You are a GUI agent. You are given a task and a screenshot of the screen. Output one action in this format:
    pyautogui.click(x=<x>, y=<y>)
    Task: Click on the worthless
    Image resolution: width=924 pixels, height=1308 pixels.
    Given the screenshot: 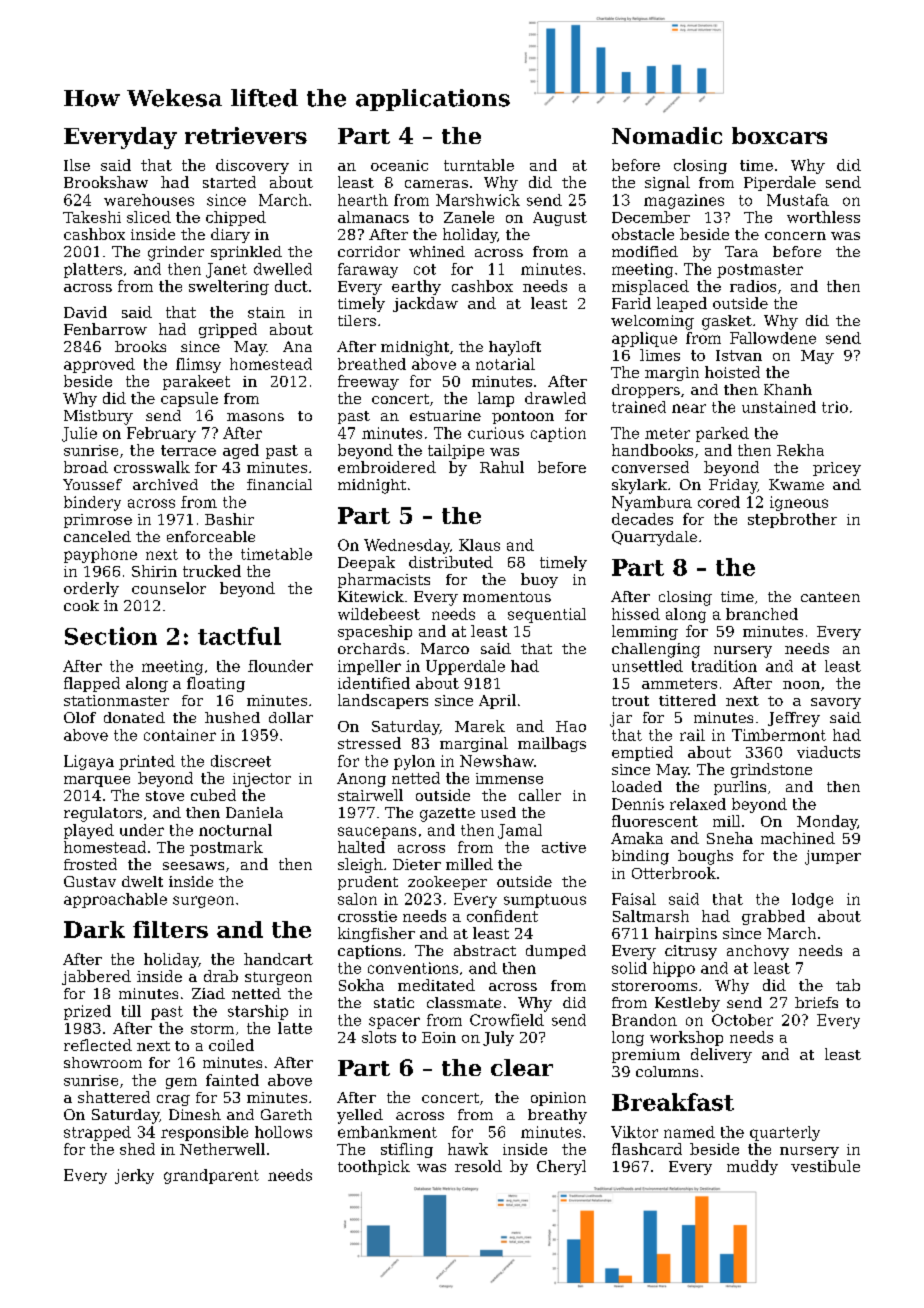 What is the action you would take?
    pyautogui.click(x=823, y=217)
